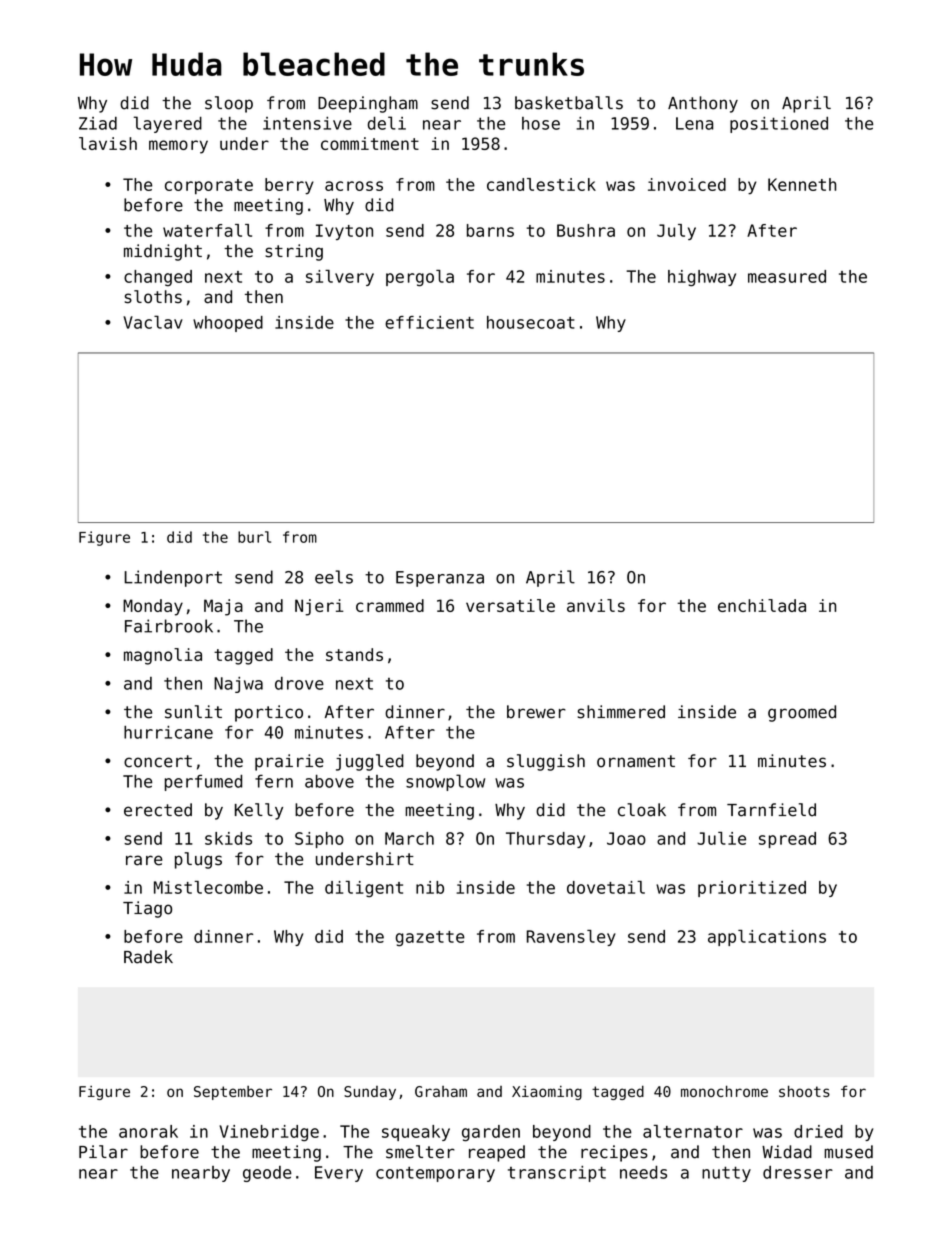  I want to click on anorak, so click(148, 1131).
